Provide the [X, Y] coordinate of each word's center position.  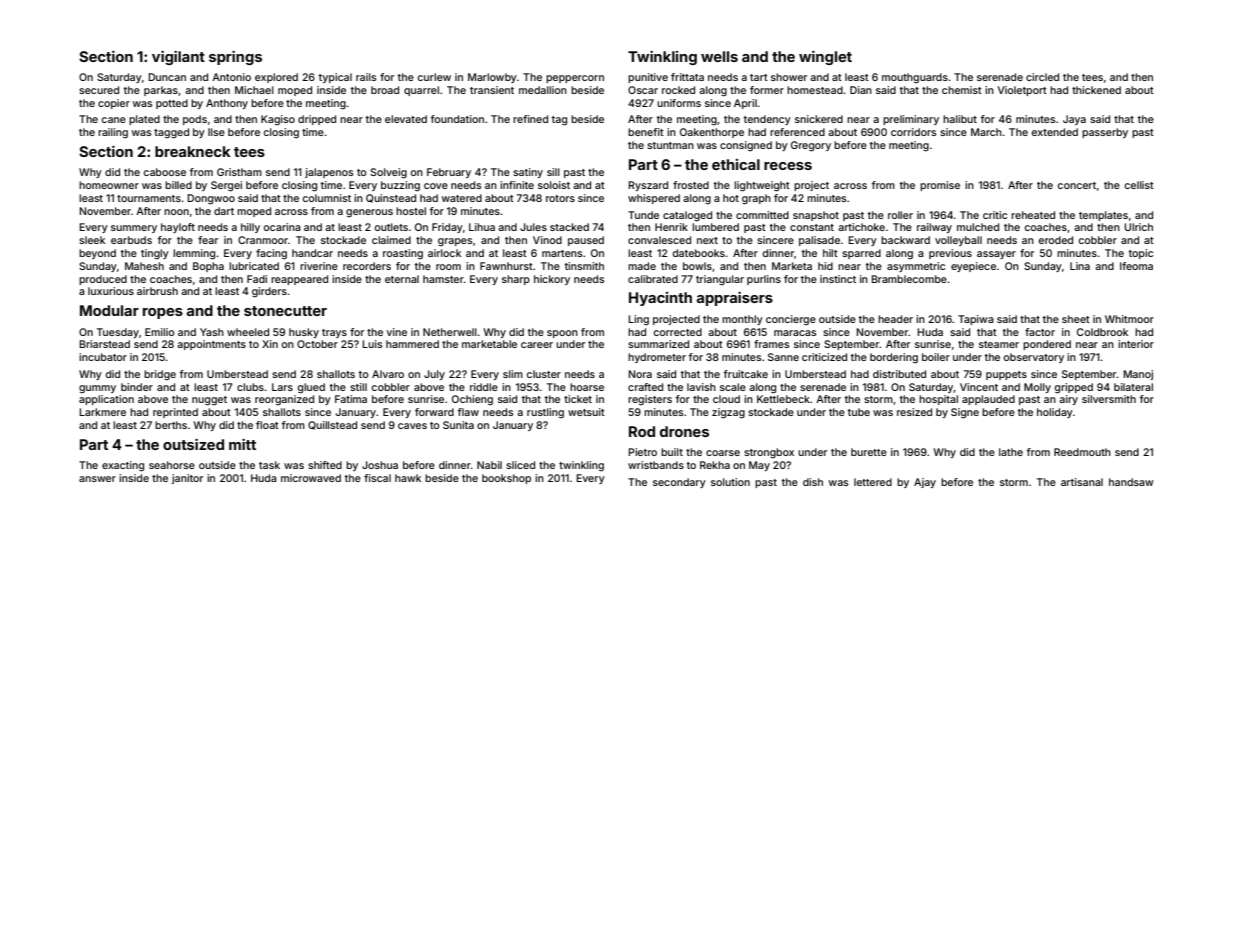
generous [369, 213]
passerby [1105, 133]
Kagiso [278, 120]
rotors [560, 198]
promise [940, 186]
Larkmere [102, 412]
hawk [408, 478]
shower [789, 77]
